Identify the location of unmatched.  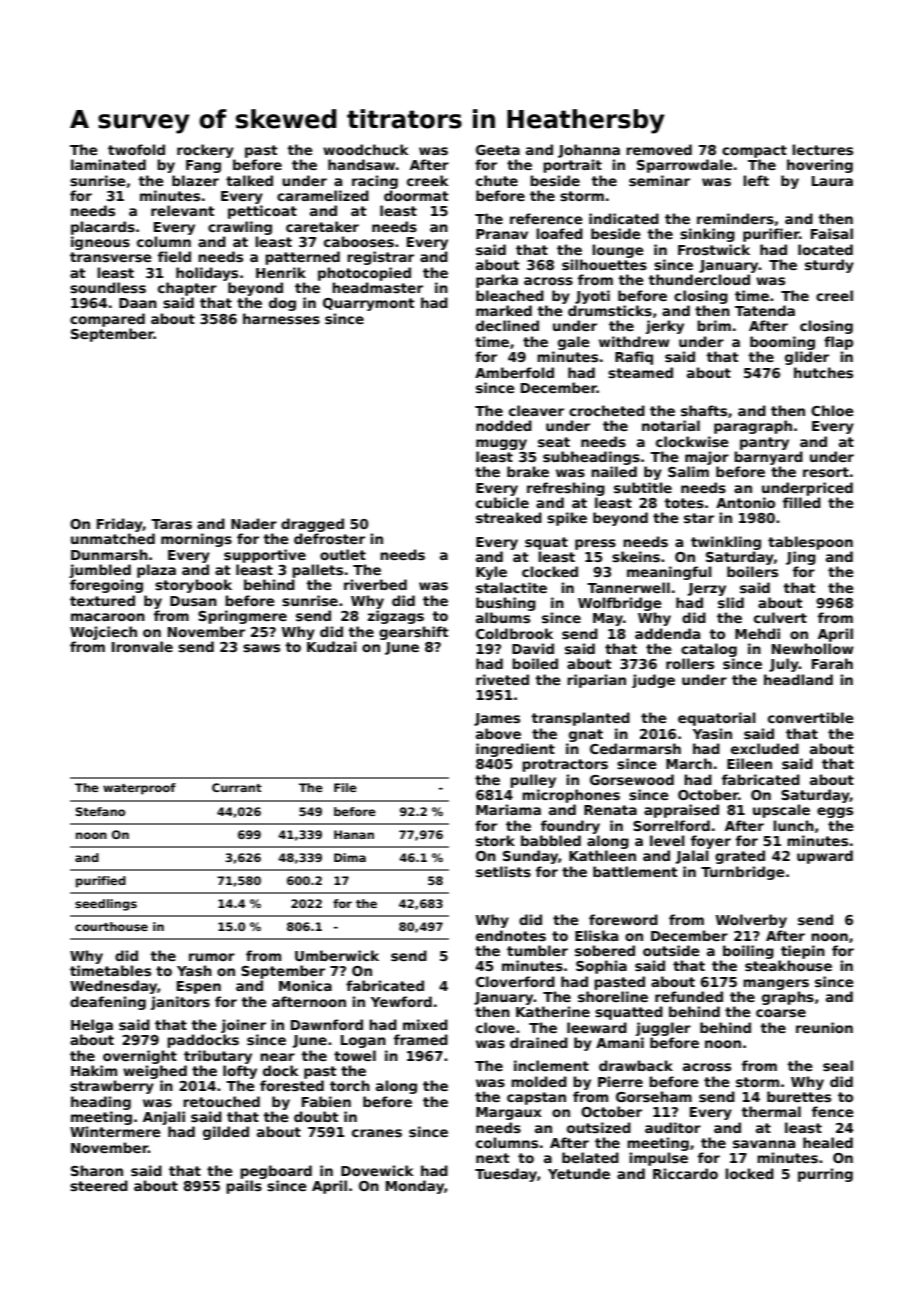
(113, 538).
